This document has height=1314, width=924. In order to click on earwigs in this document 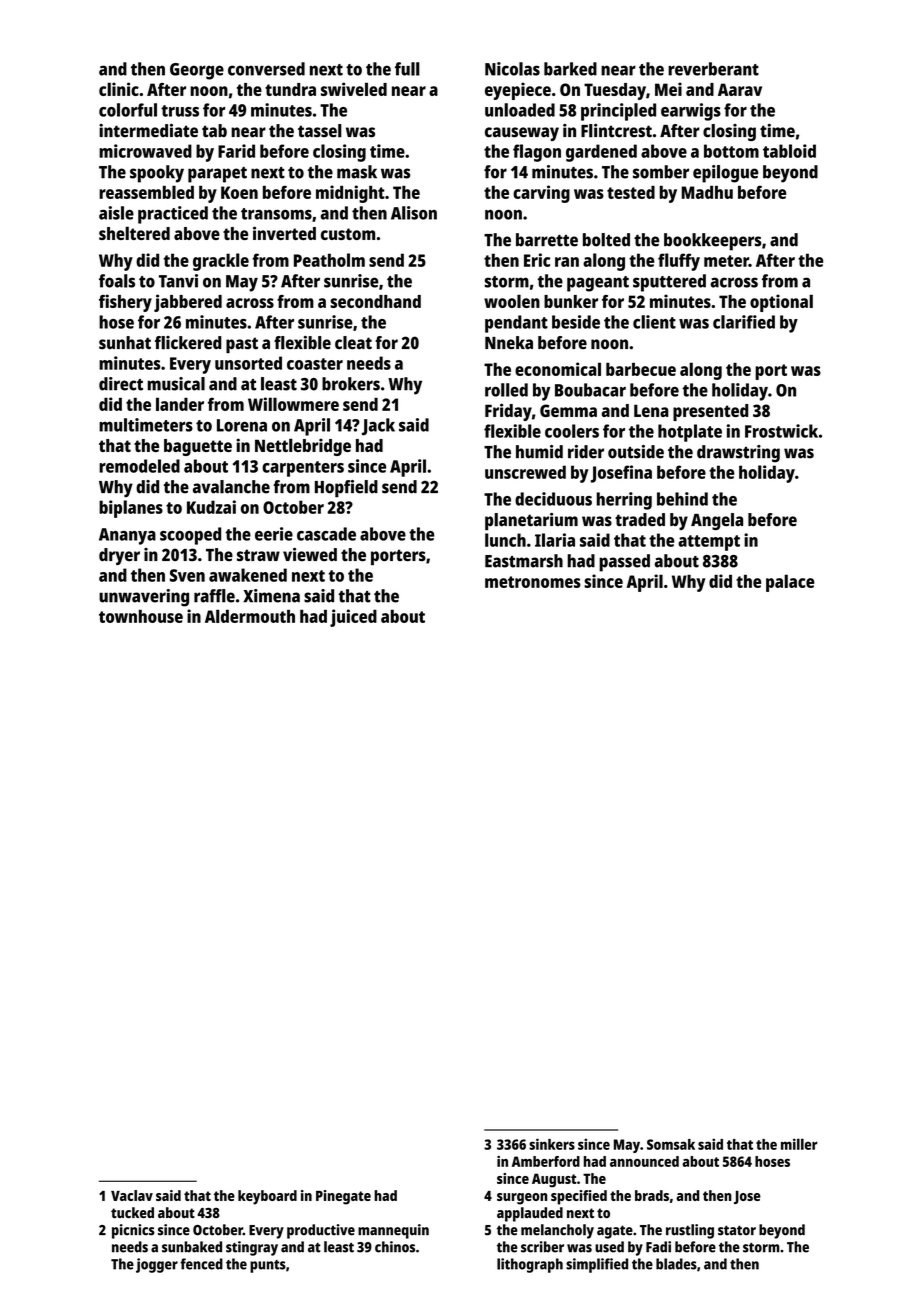, I will do `click(691, 112)`.
